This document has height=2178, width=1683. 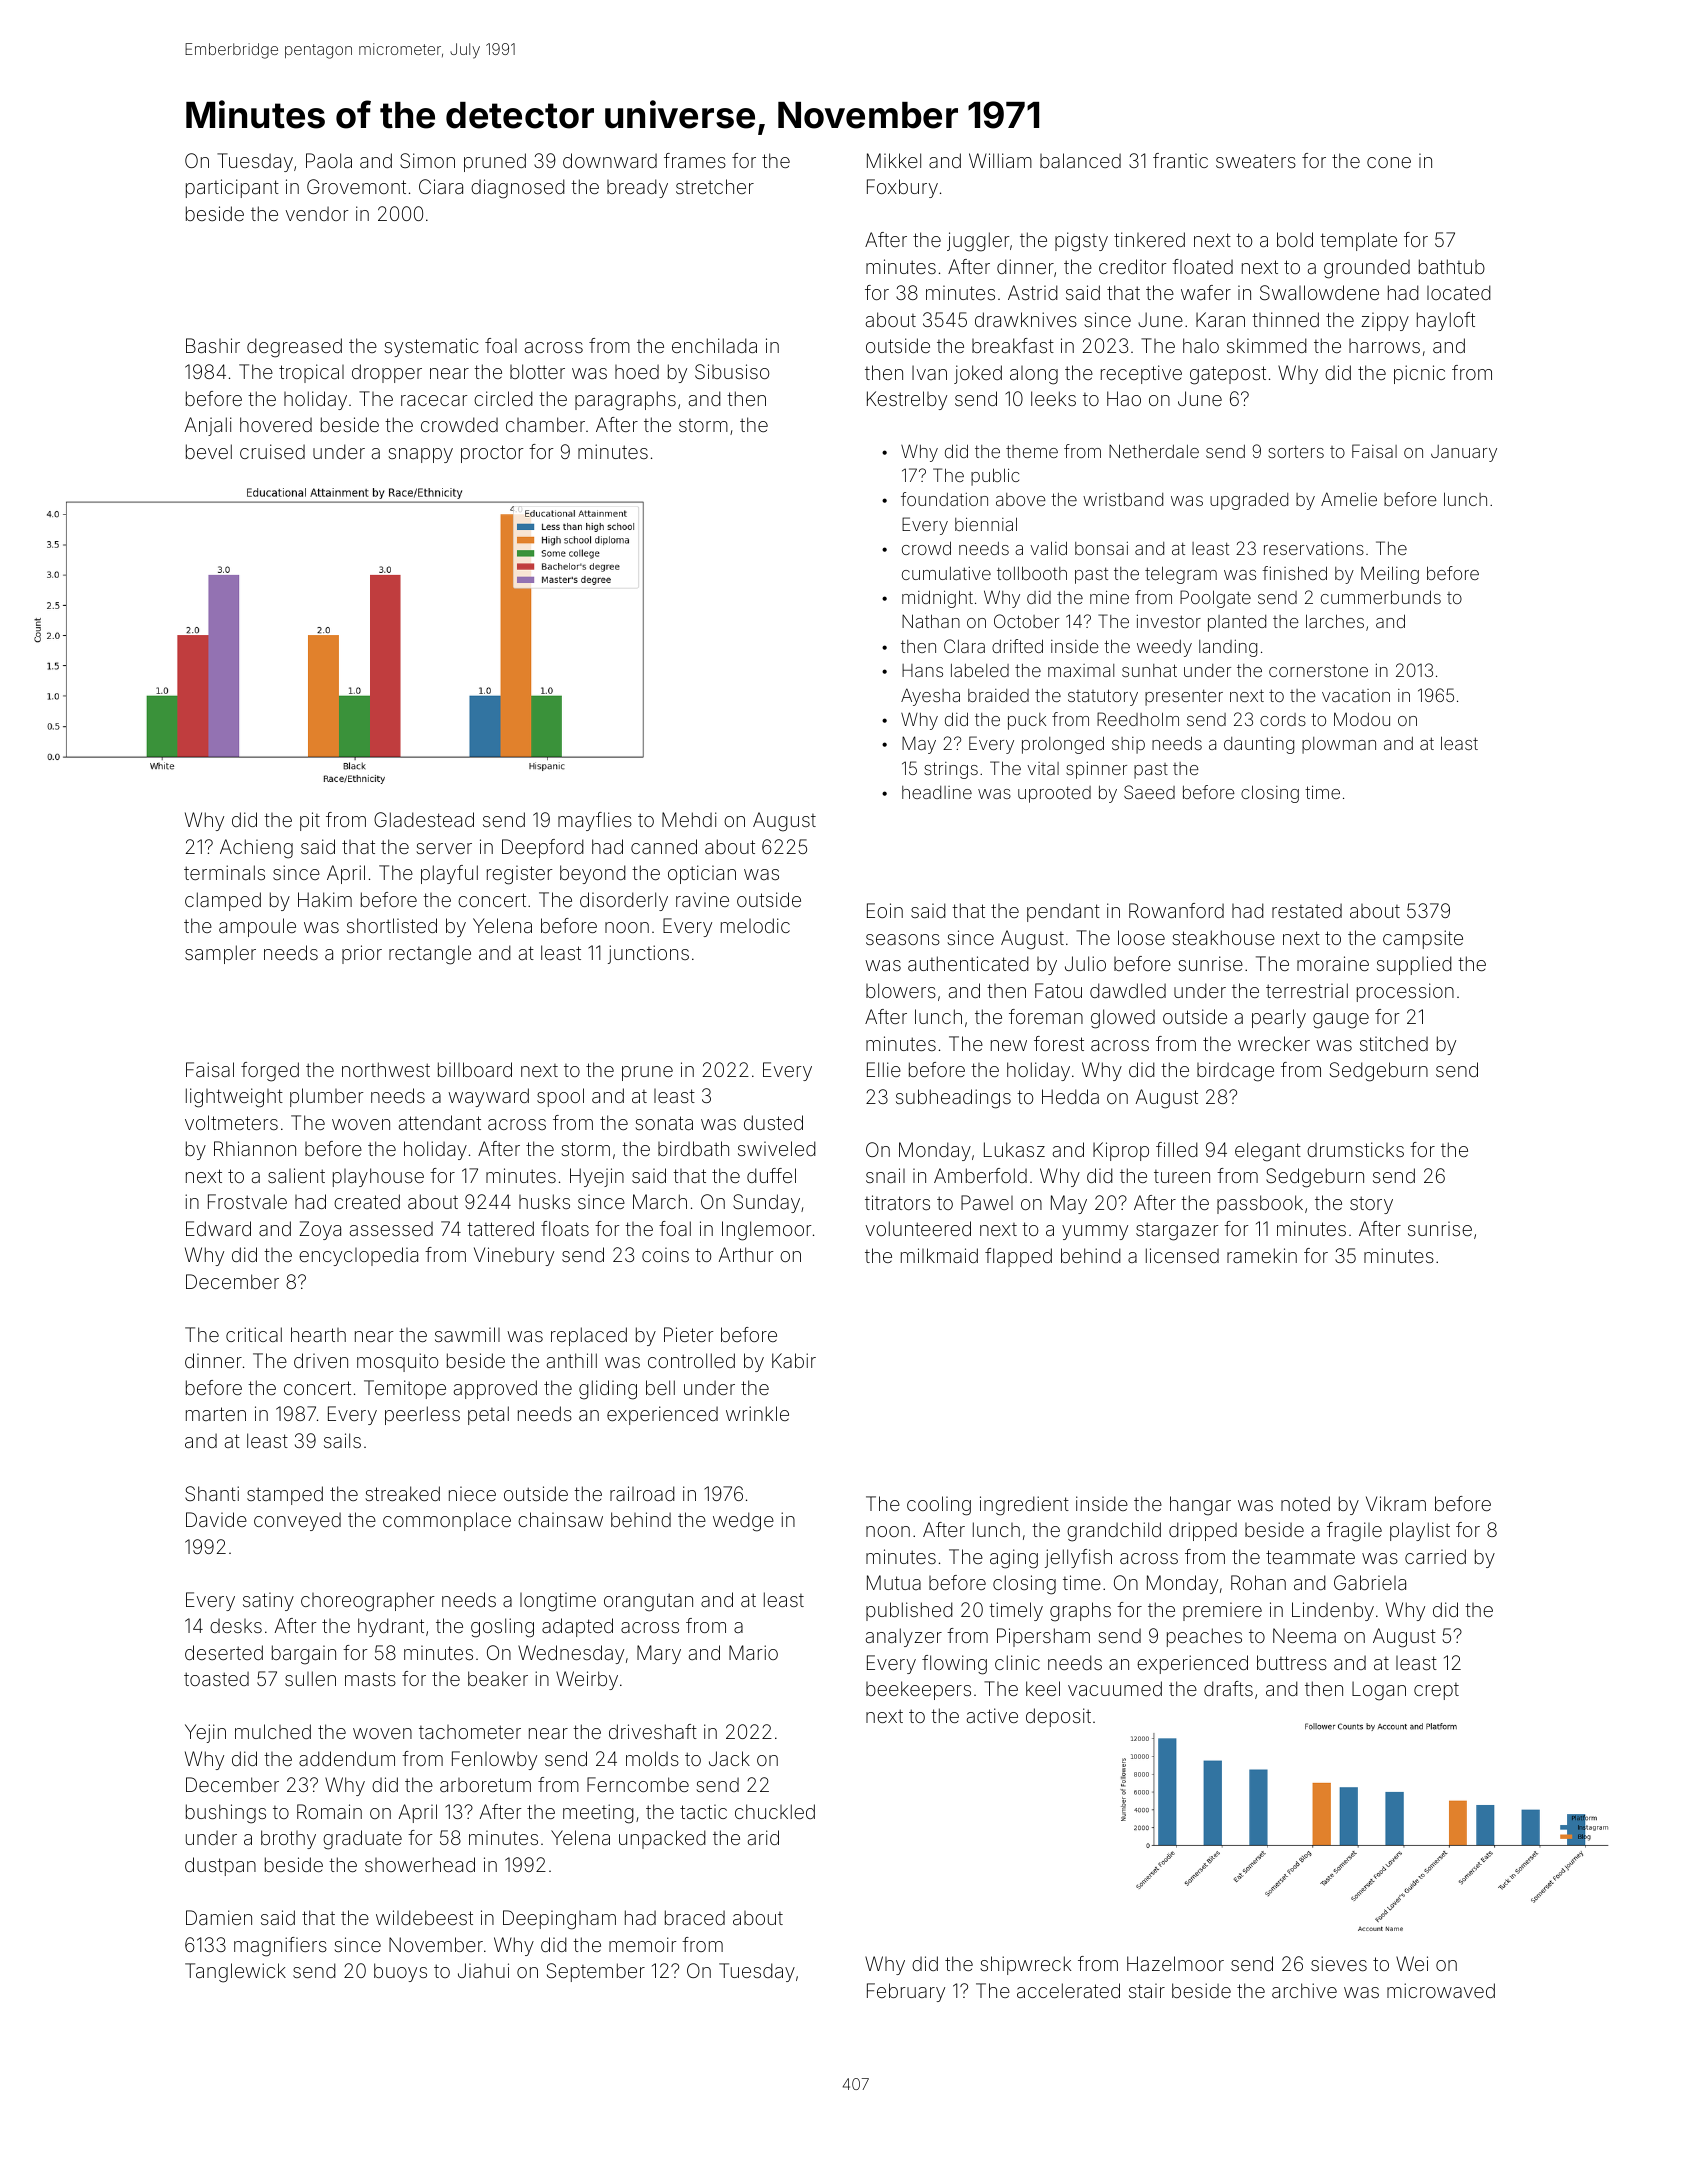 What do you see at coordinates (1149, 792) in the document?
I see `Saeed` at bounding box center [1149, 792].
